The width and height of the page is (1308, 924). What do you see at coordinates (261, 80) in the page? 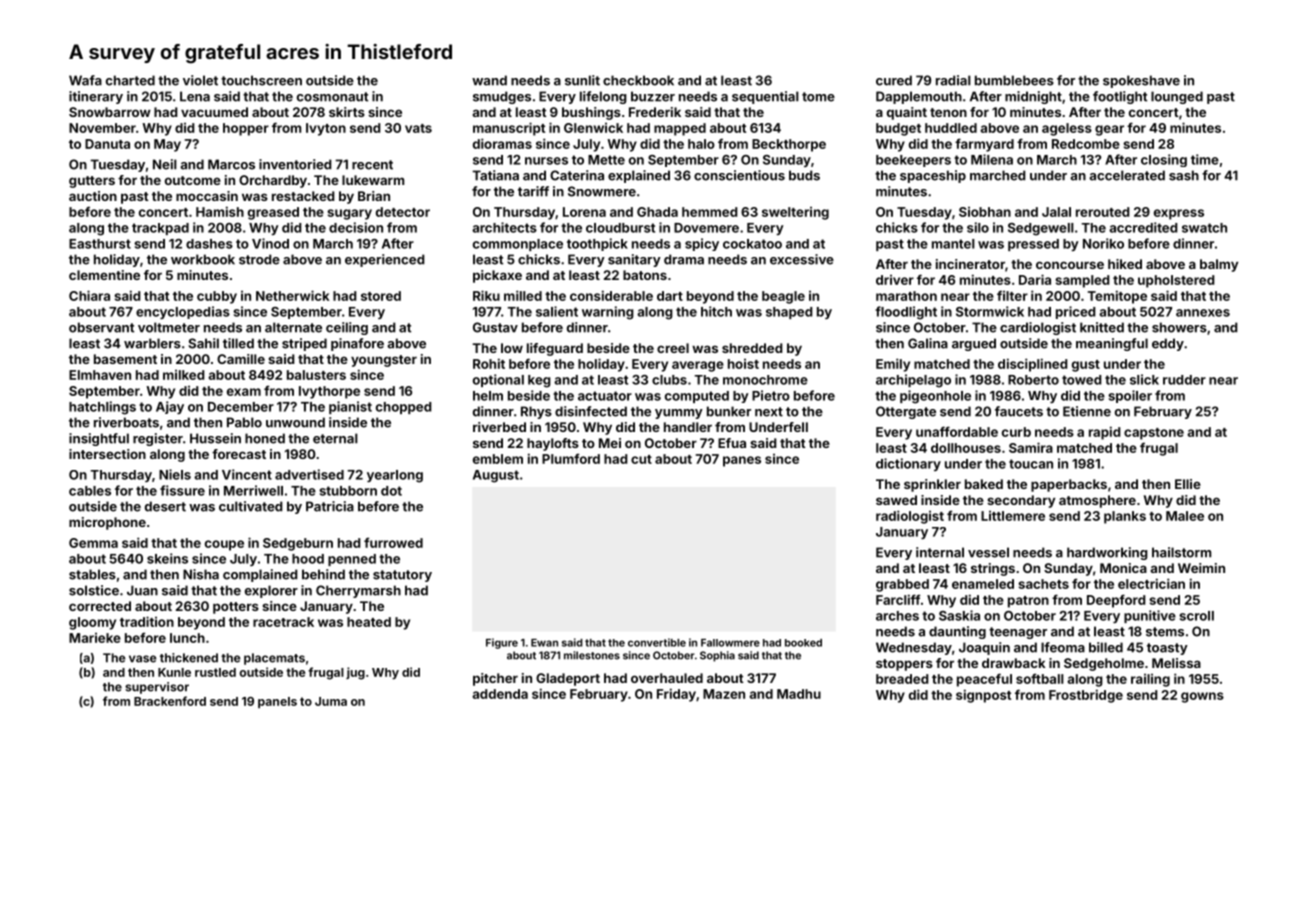
I see `touchscreen` at bounding box center [261, 80].
